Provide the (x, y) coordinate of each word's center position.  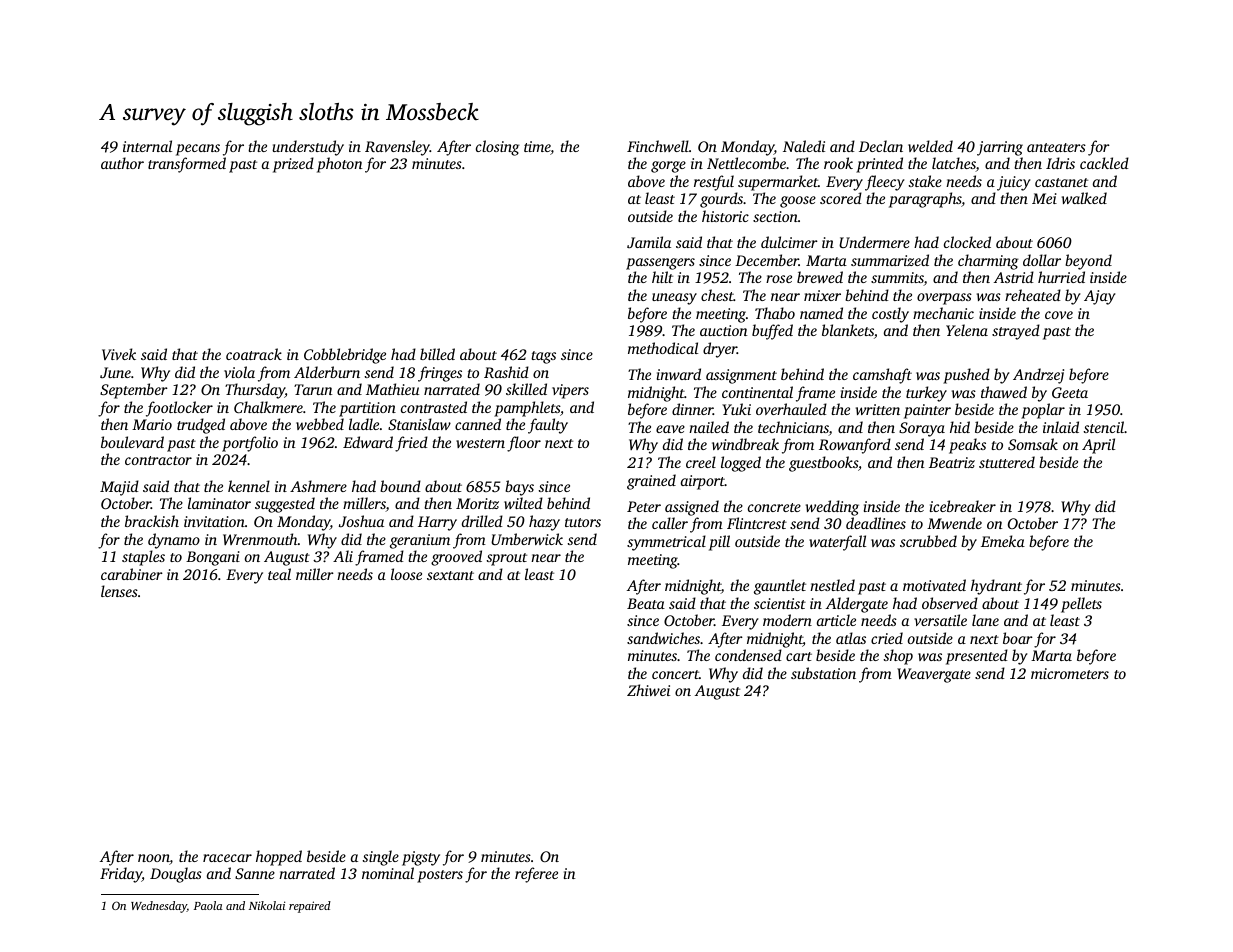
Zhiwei (648, 690)
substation (823, 673)
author (122, 163)
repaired (310, 907)
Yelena (967, 330)
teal (279, 574)
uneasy (674, 299)
